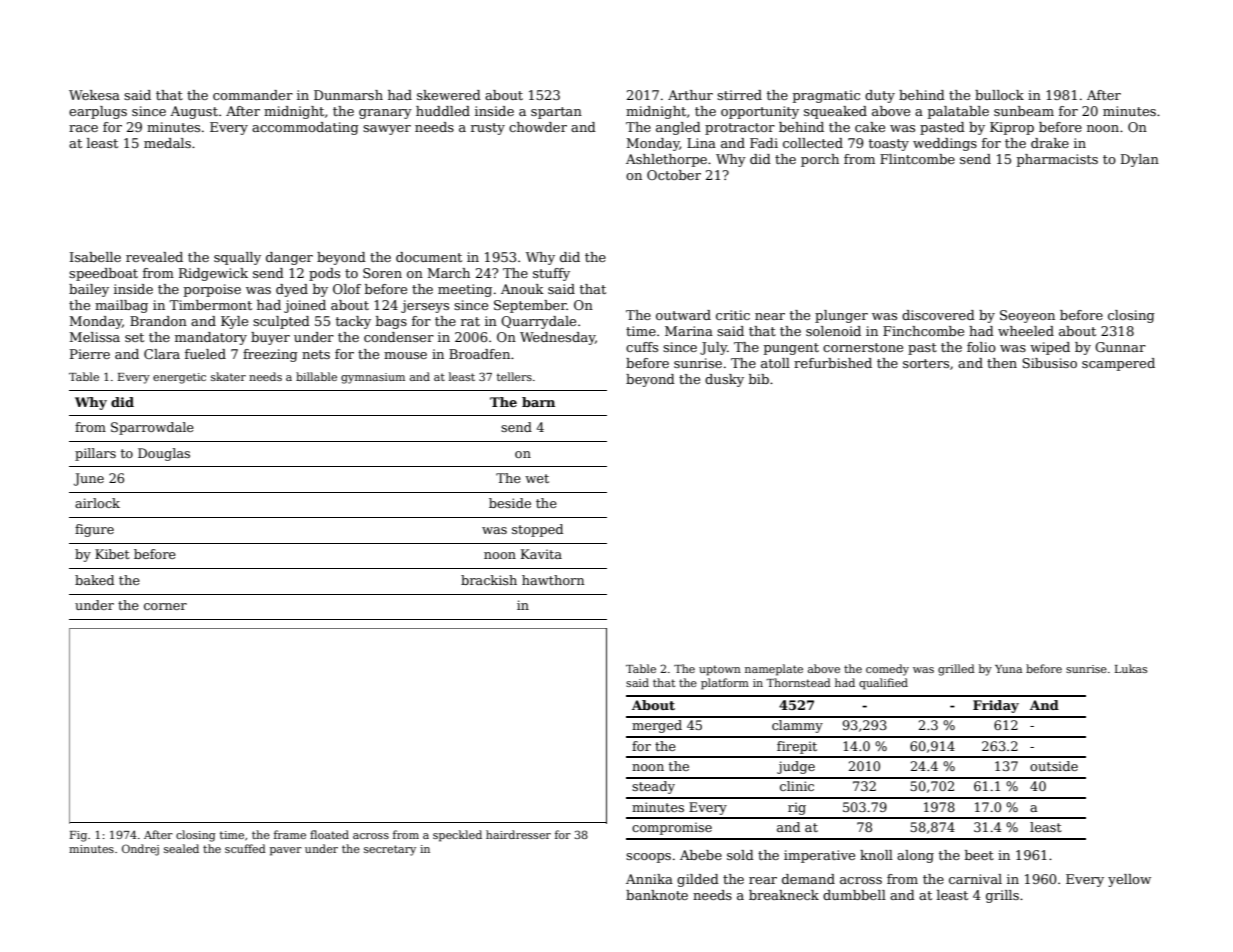 Image resolution: width=1233 pixels, height=952 pixels. Describe the element at coordinates (648, 858) in the image. I see `scoops` at that location.
